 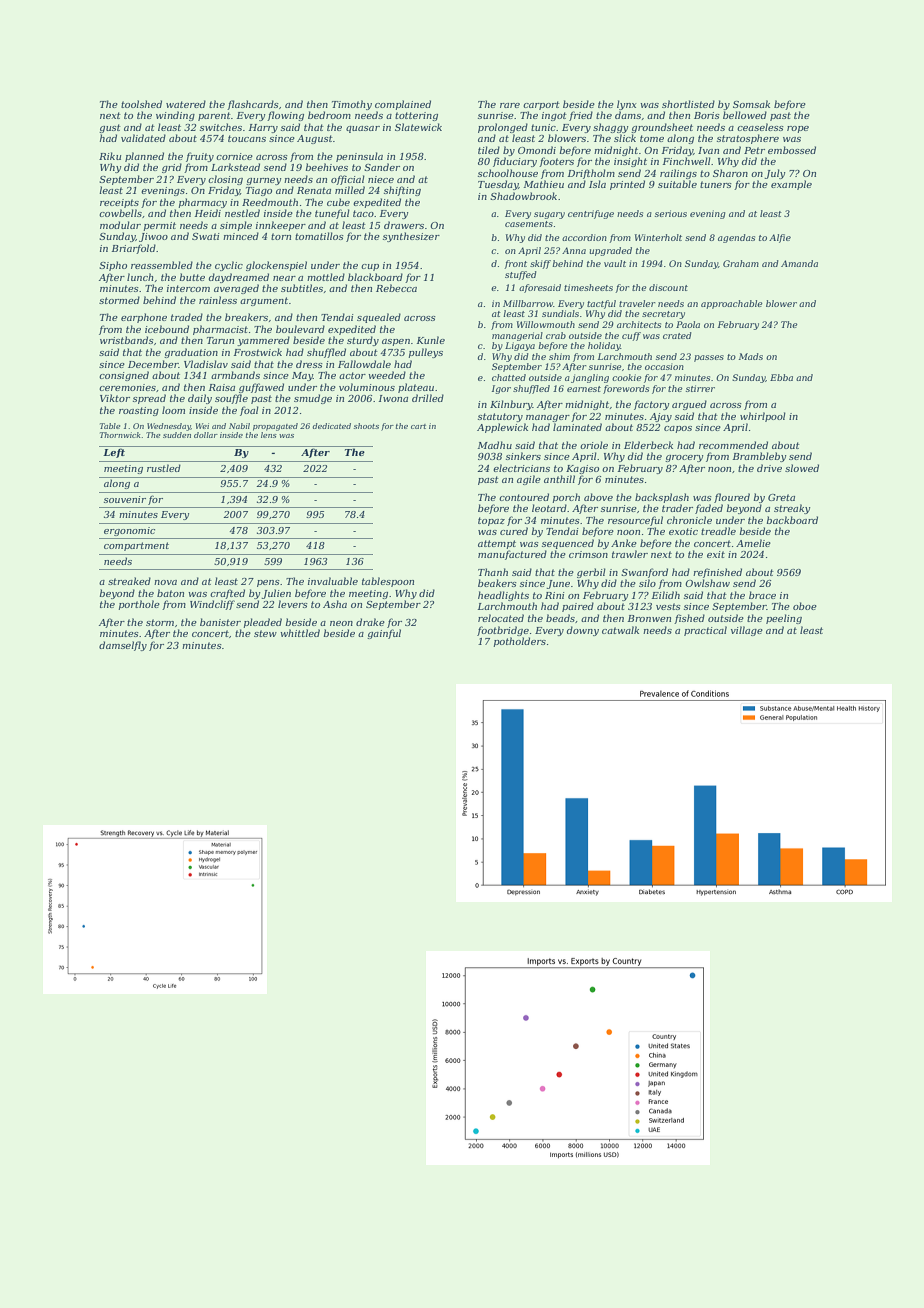 I want to click on treadle, so click(x=718, y=531).
